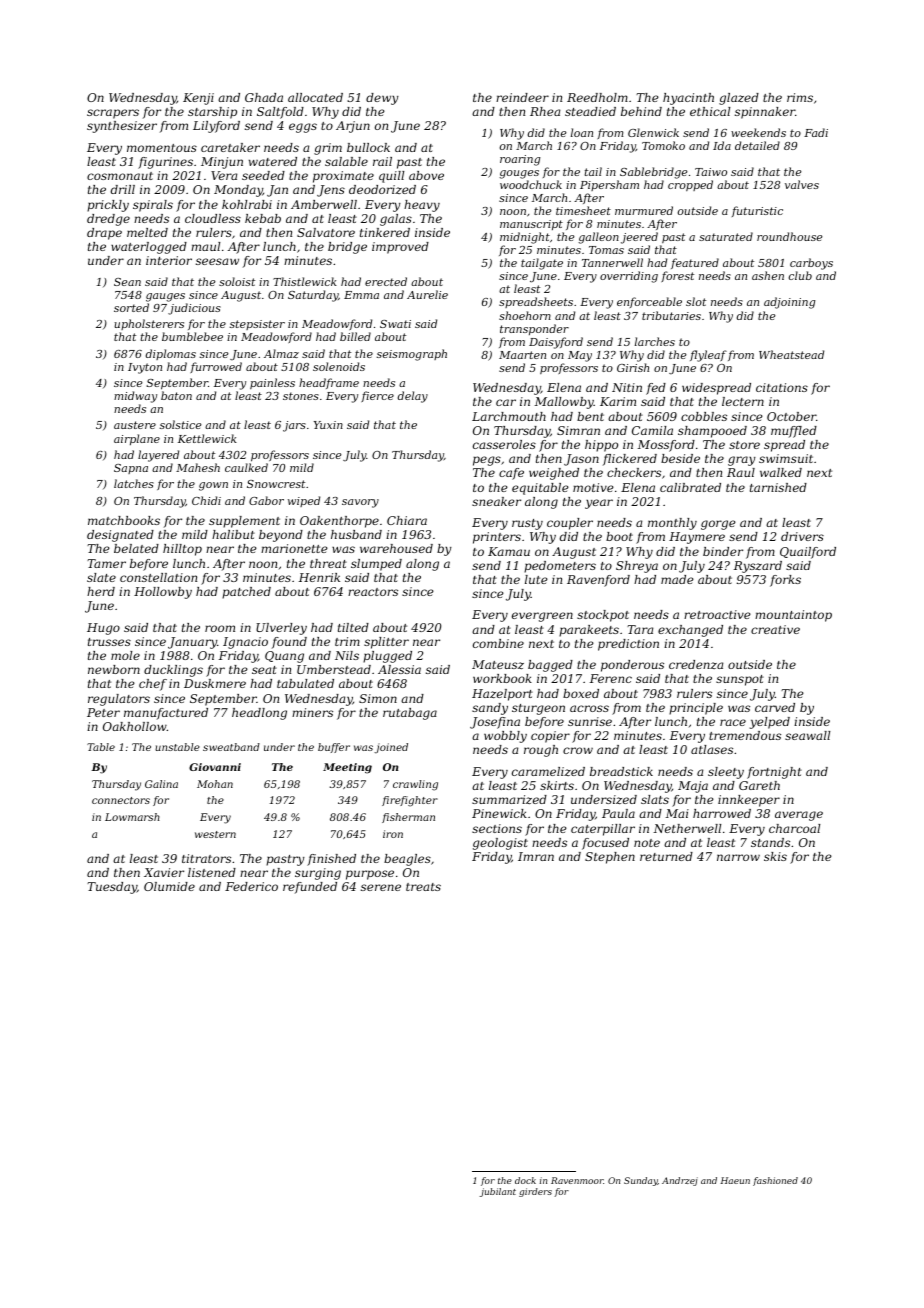 This screenshot has height=1308, width=924. I want to click on made, so click(677, 579).
